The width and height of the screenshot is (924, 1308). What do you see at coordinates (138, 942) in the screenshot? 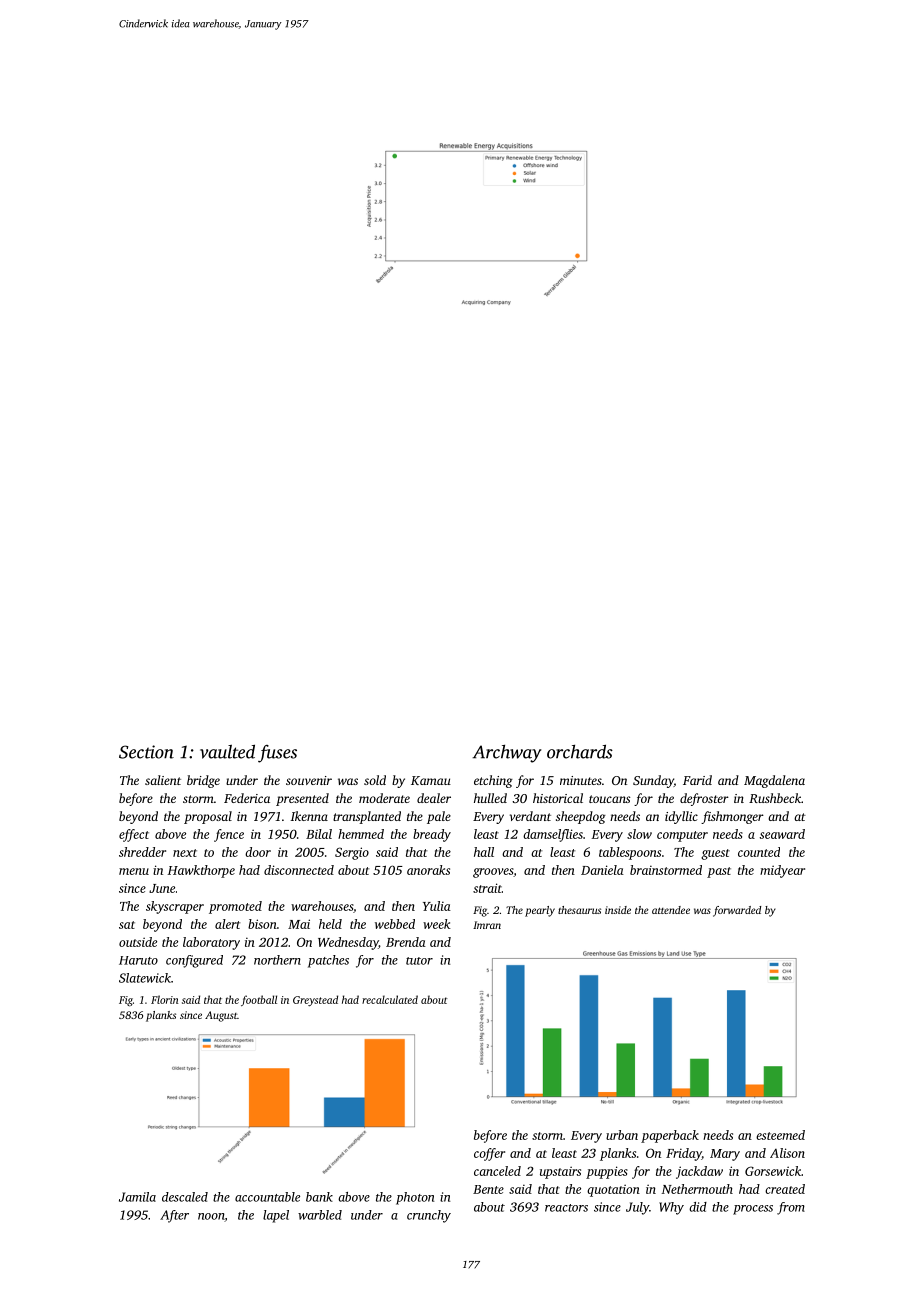
I see `outside` at bounding box center [138, 942].
